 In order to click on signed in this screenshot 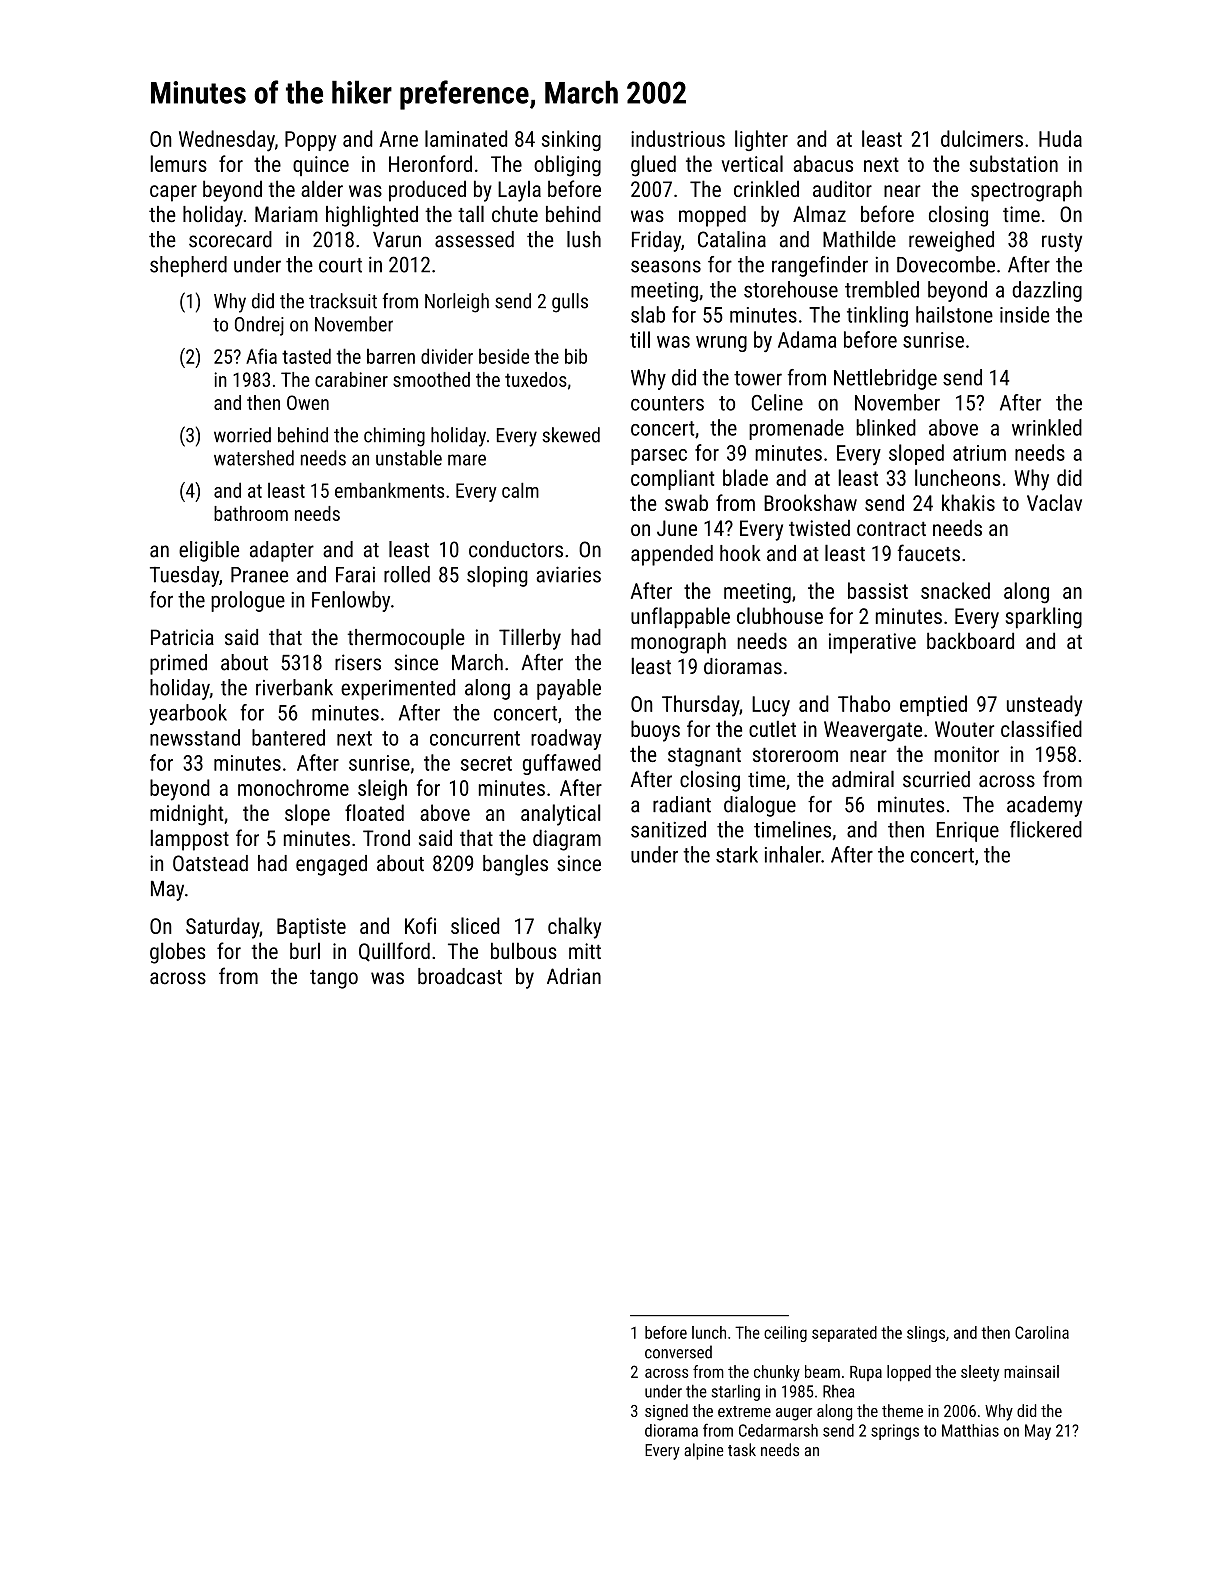, I will do `click(666, 1412)`.
